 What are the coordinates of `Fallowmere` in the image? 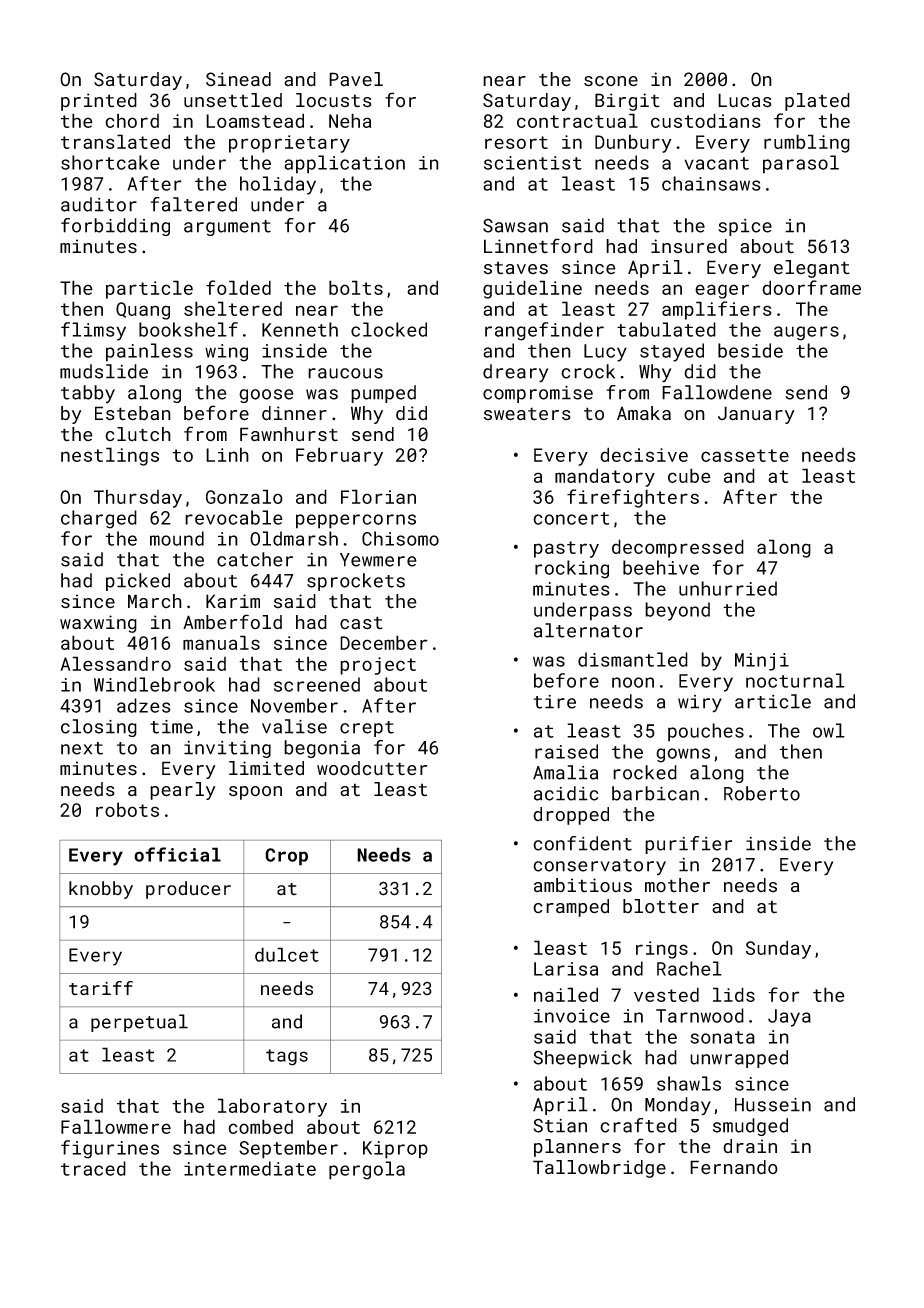 It's located at (116, 1126).
